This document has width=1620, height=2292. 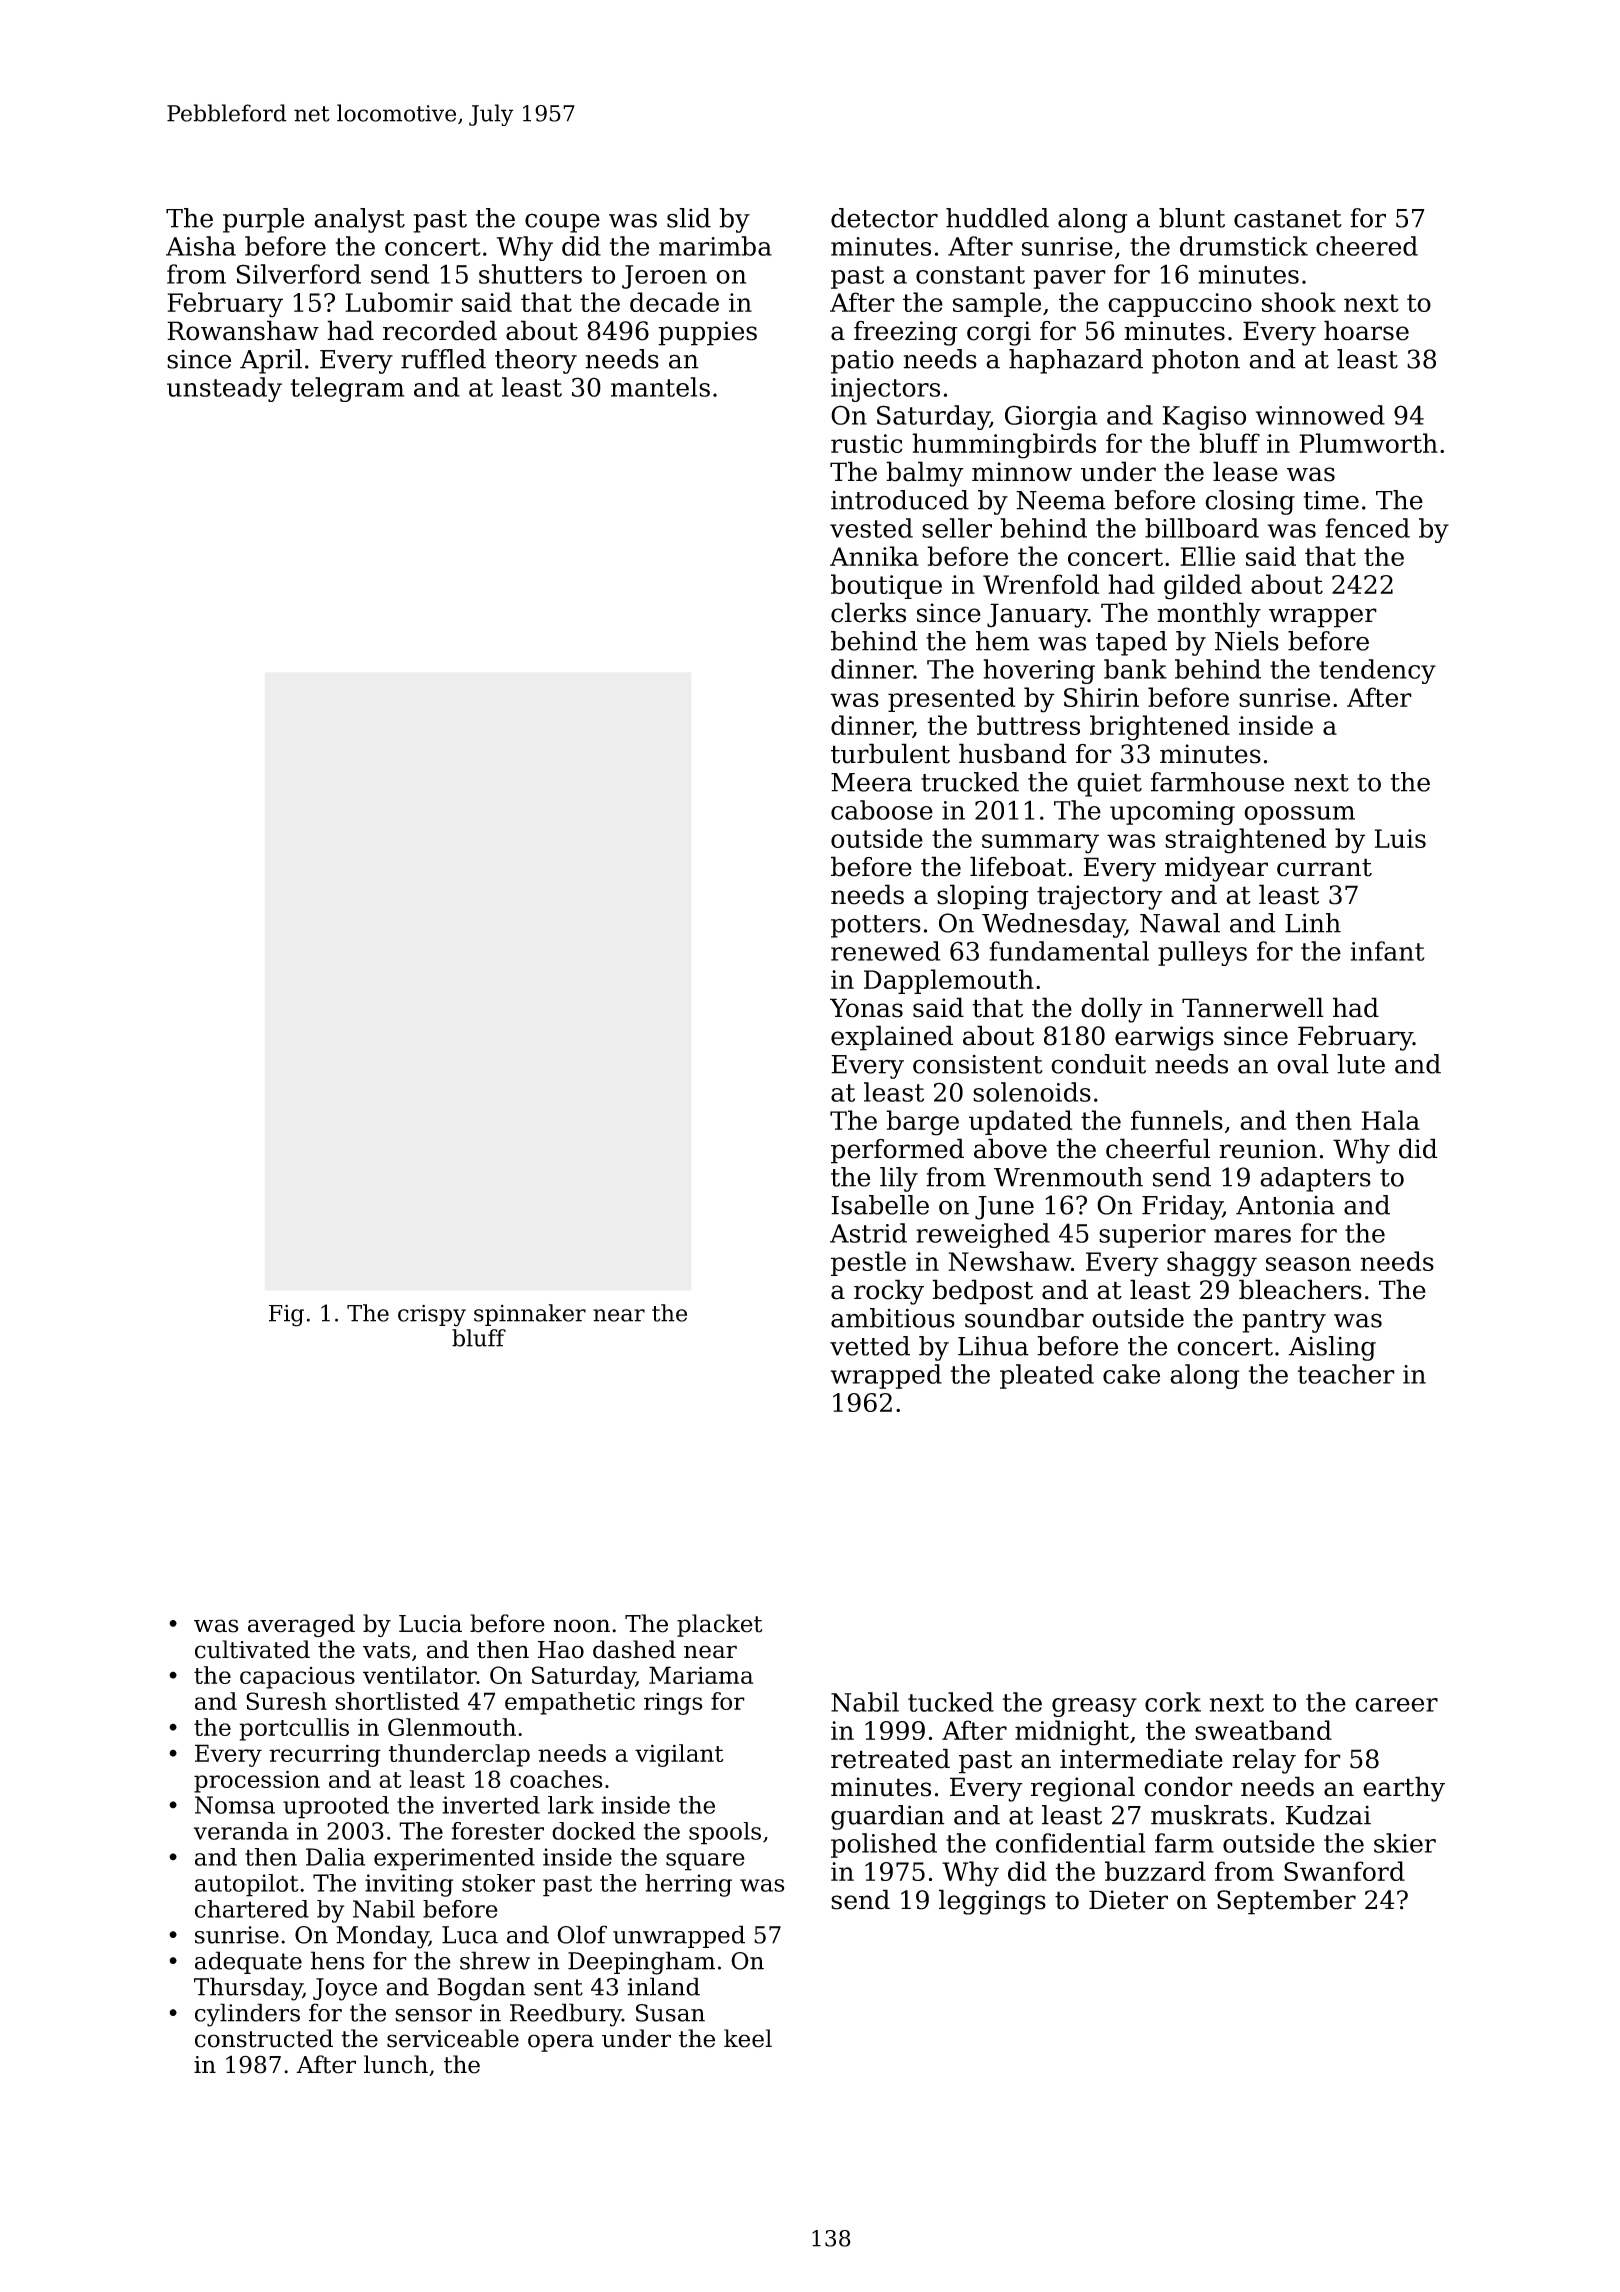 What do you see at coordinates (906, 333) in the document?
I see `freezing` at bounding box center [906, 333].
